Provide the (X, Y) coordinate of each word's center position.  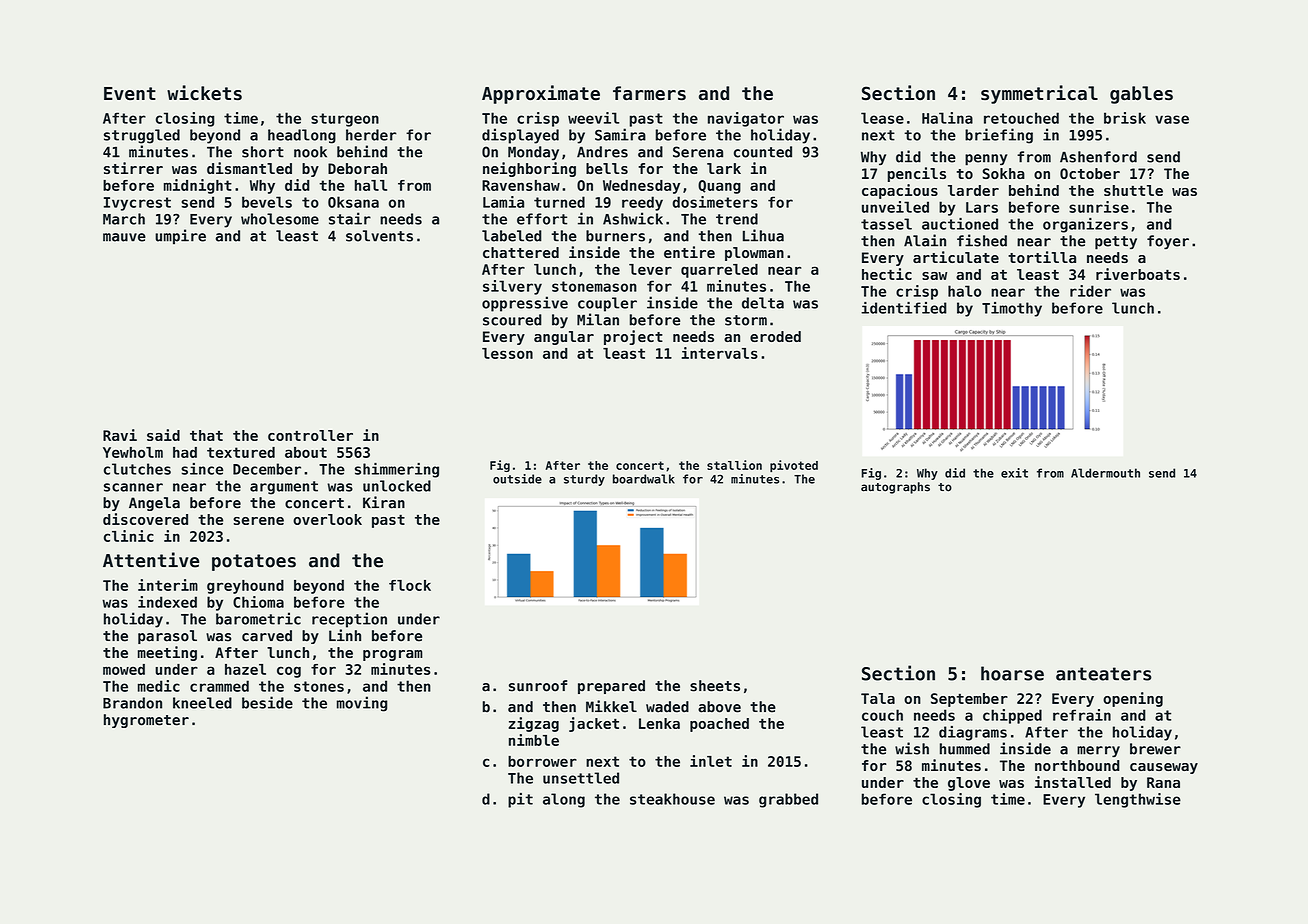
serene (258, 521)
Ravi (120, 435)
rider (1090, 291)
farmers (649, 93)
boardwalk (644, 479)
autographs (895, 488)
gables (1141, 95)
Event (130, 94)
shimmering (397, 470)
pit (520, 800)
